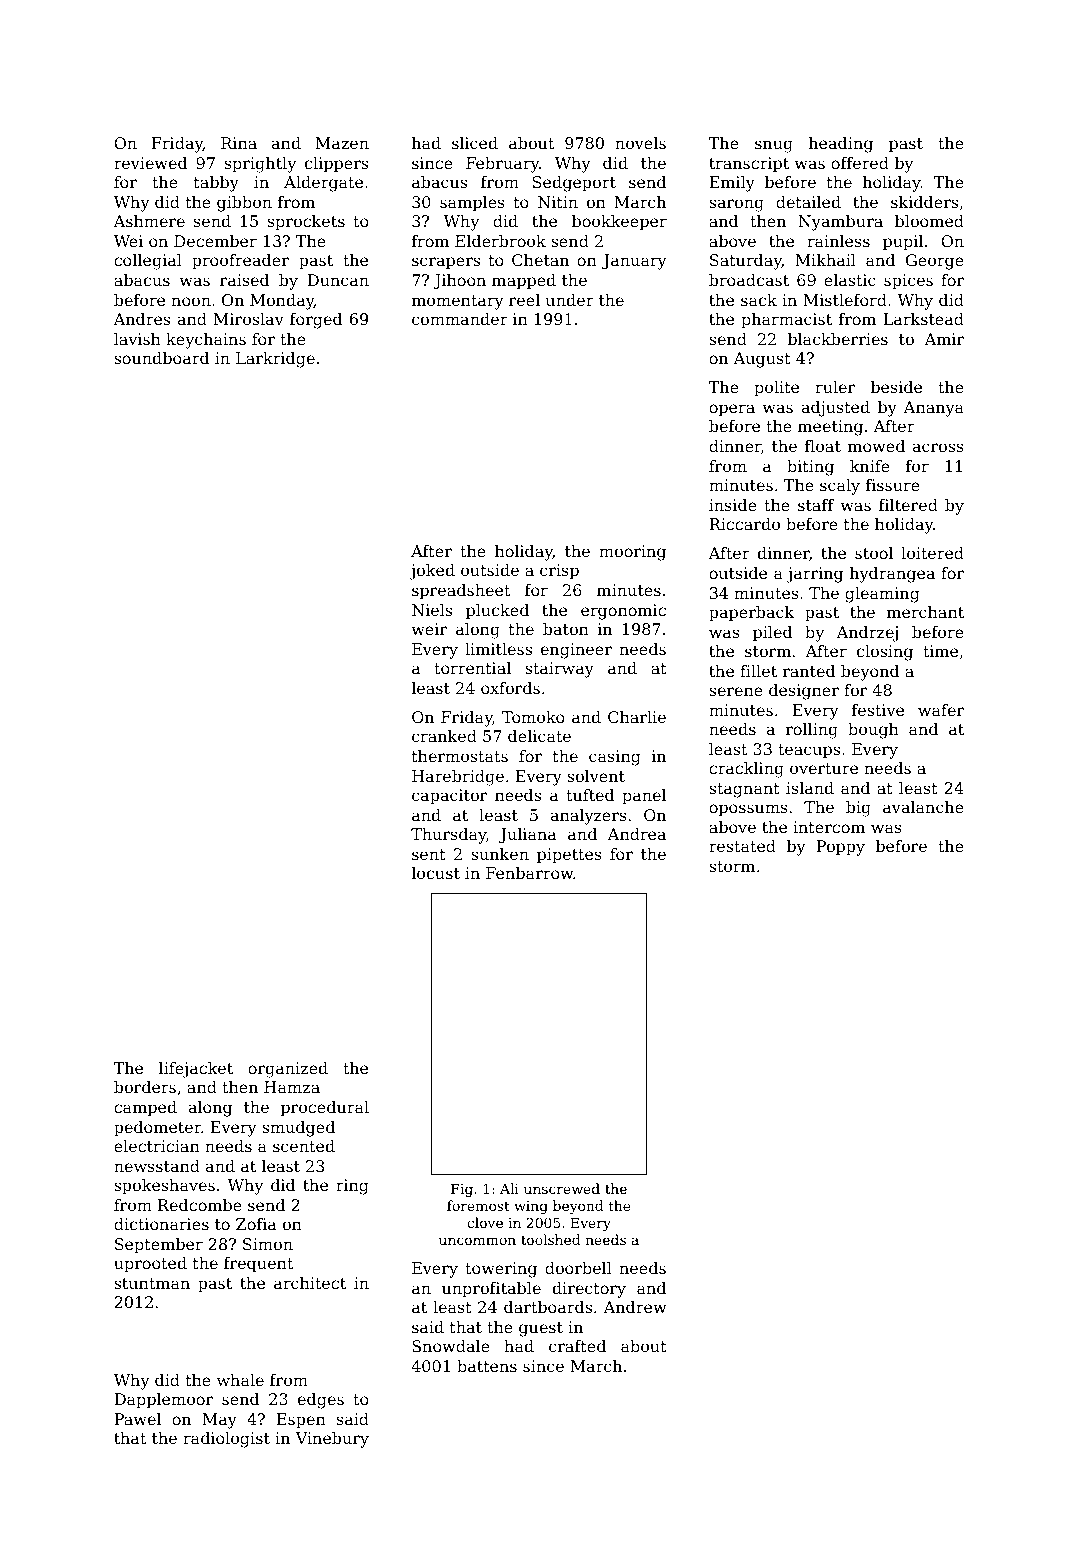 The height and width of the screenshot is (1562, 1078). Describe the element at coordinates (878, 710) in the screenshot. I see `festive` at that location.
